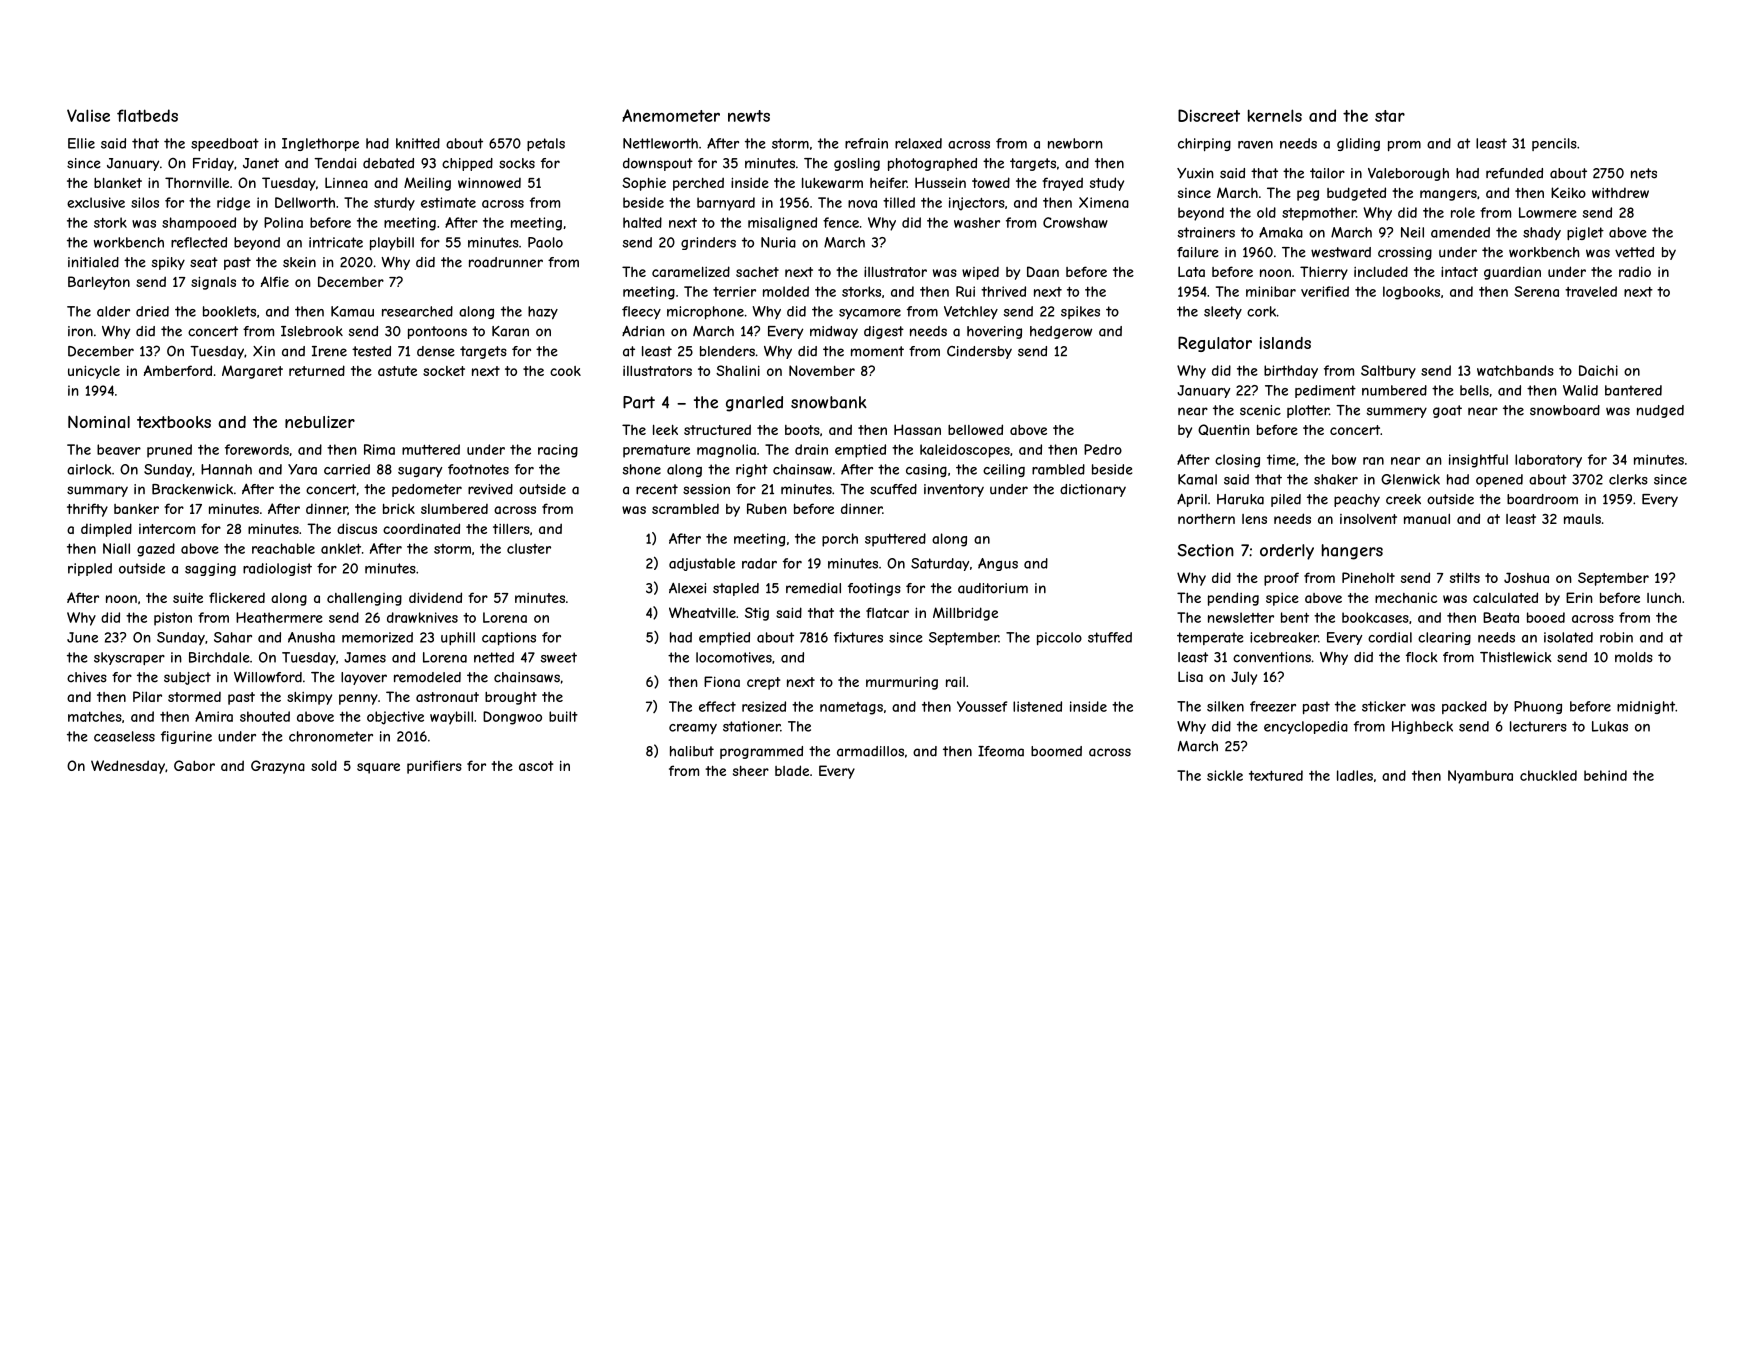 The width and height of the screenshot is (1761, 1361). I want to click on pruned, so click(169, 451).
